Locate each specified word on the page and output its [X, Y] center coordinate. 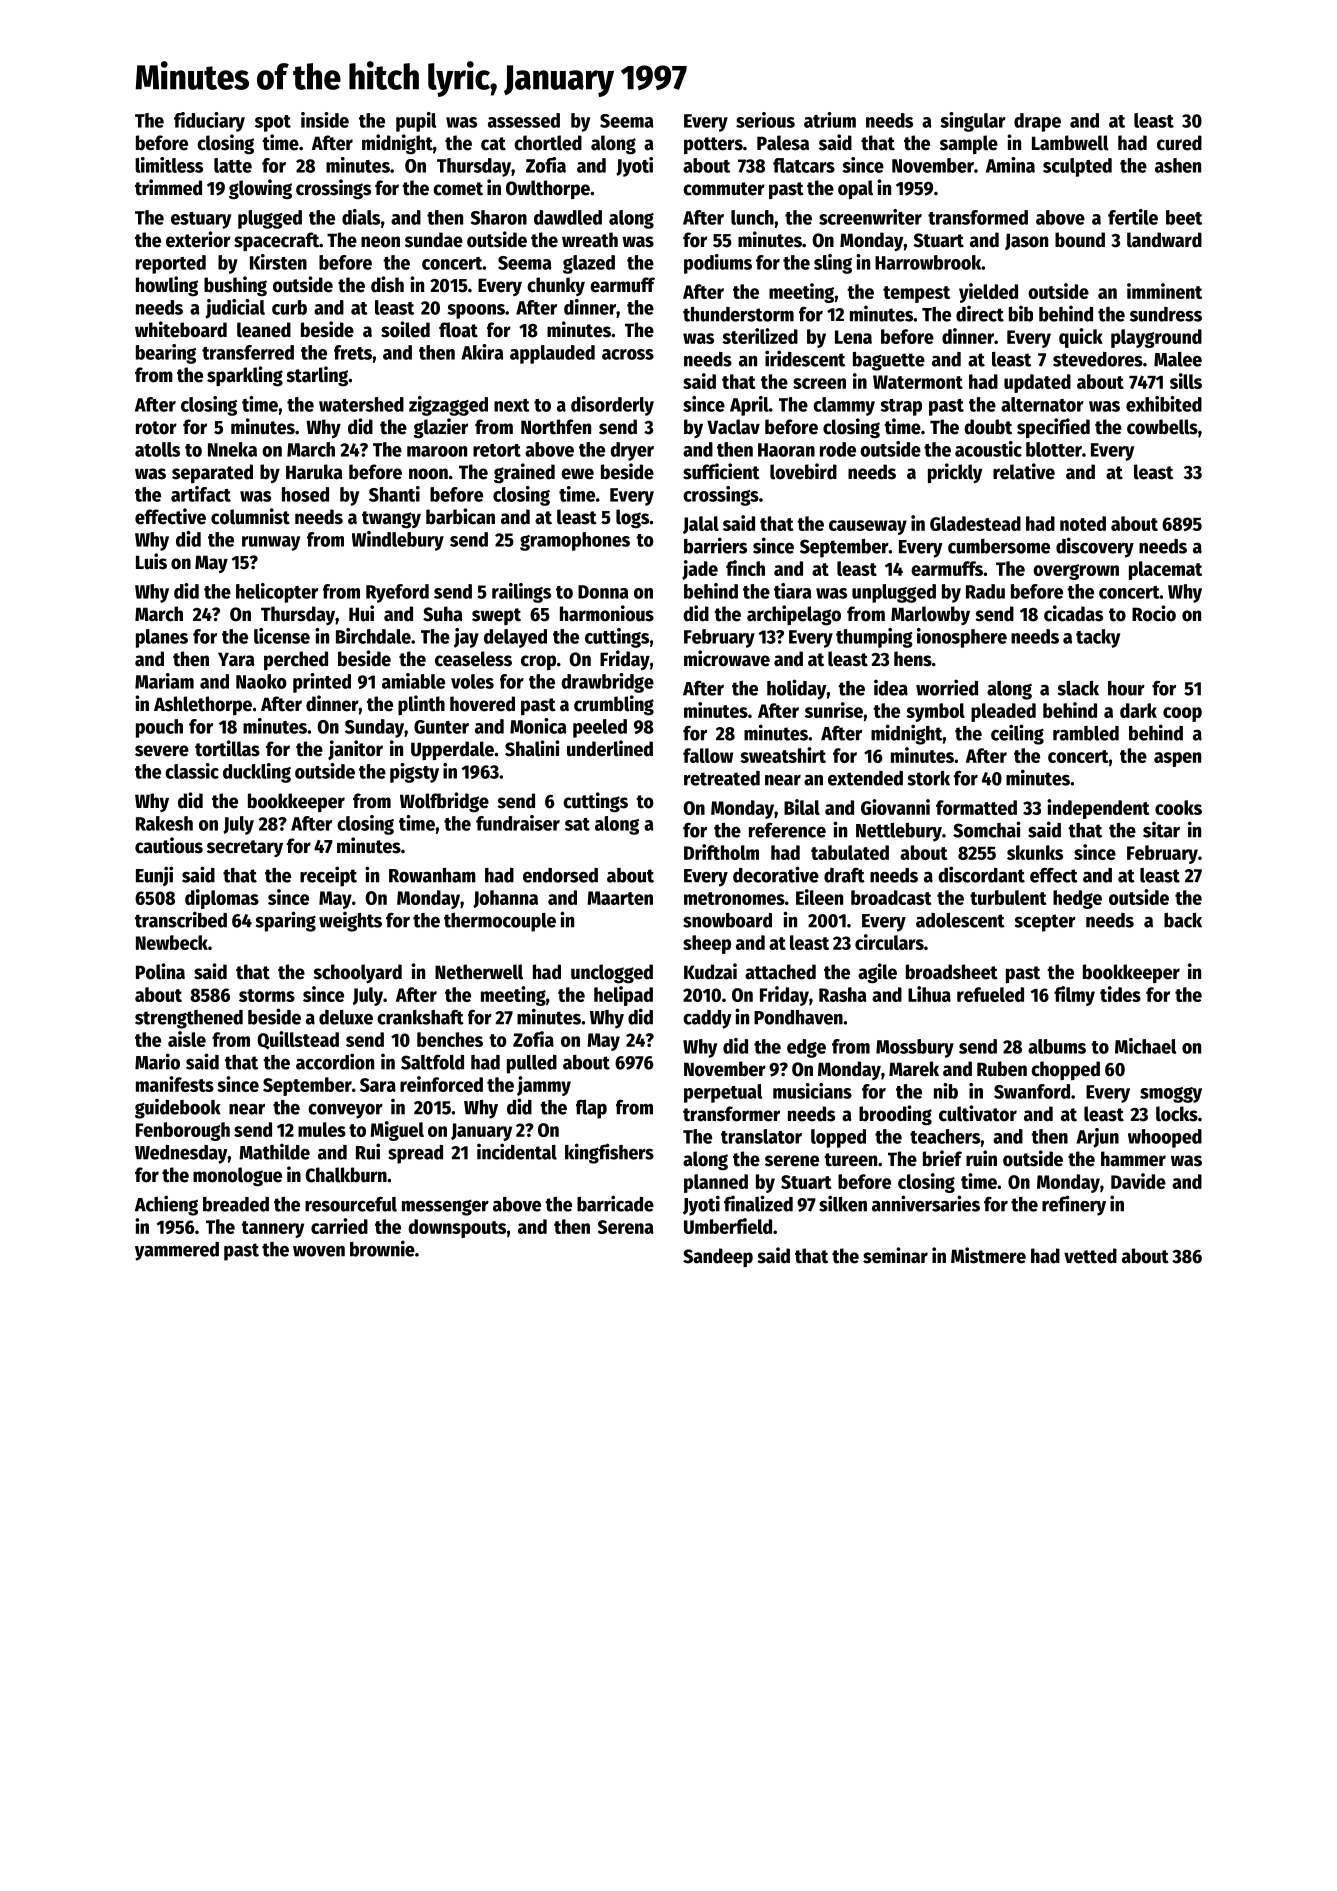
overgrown [1076, 572]
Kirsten [278, 262]
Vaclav [733, 427]
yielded [988, 293]
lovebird [803, 471]
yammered [177, 1251]
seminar [895, 1255]
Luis [151, 561]
